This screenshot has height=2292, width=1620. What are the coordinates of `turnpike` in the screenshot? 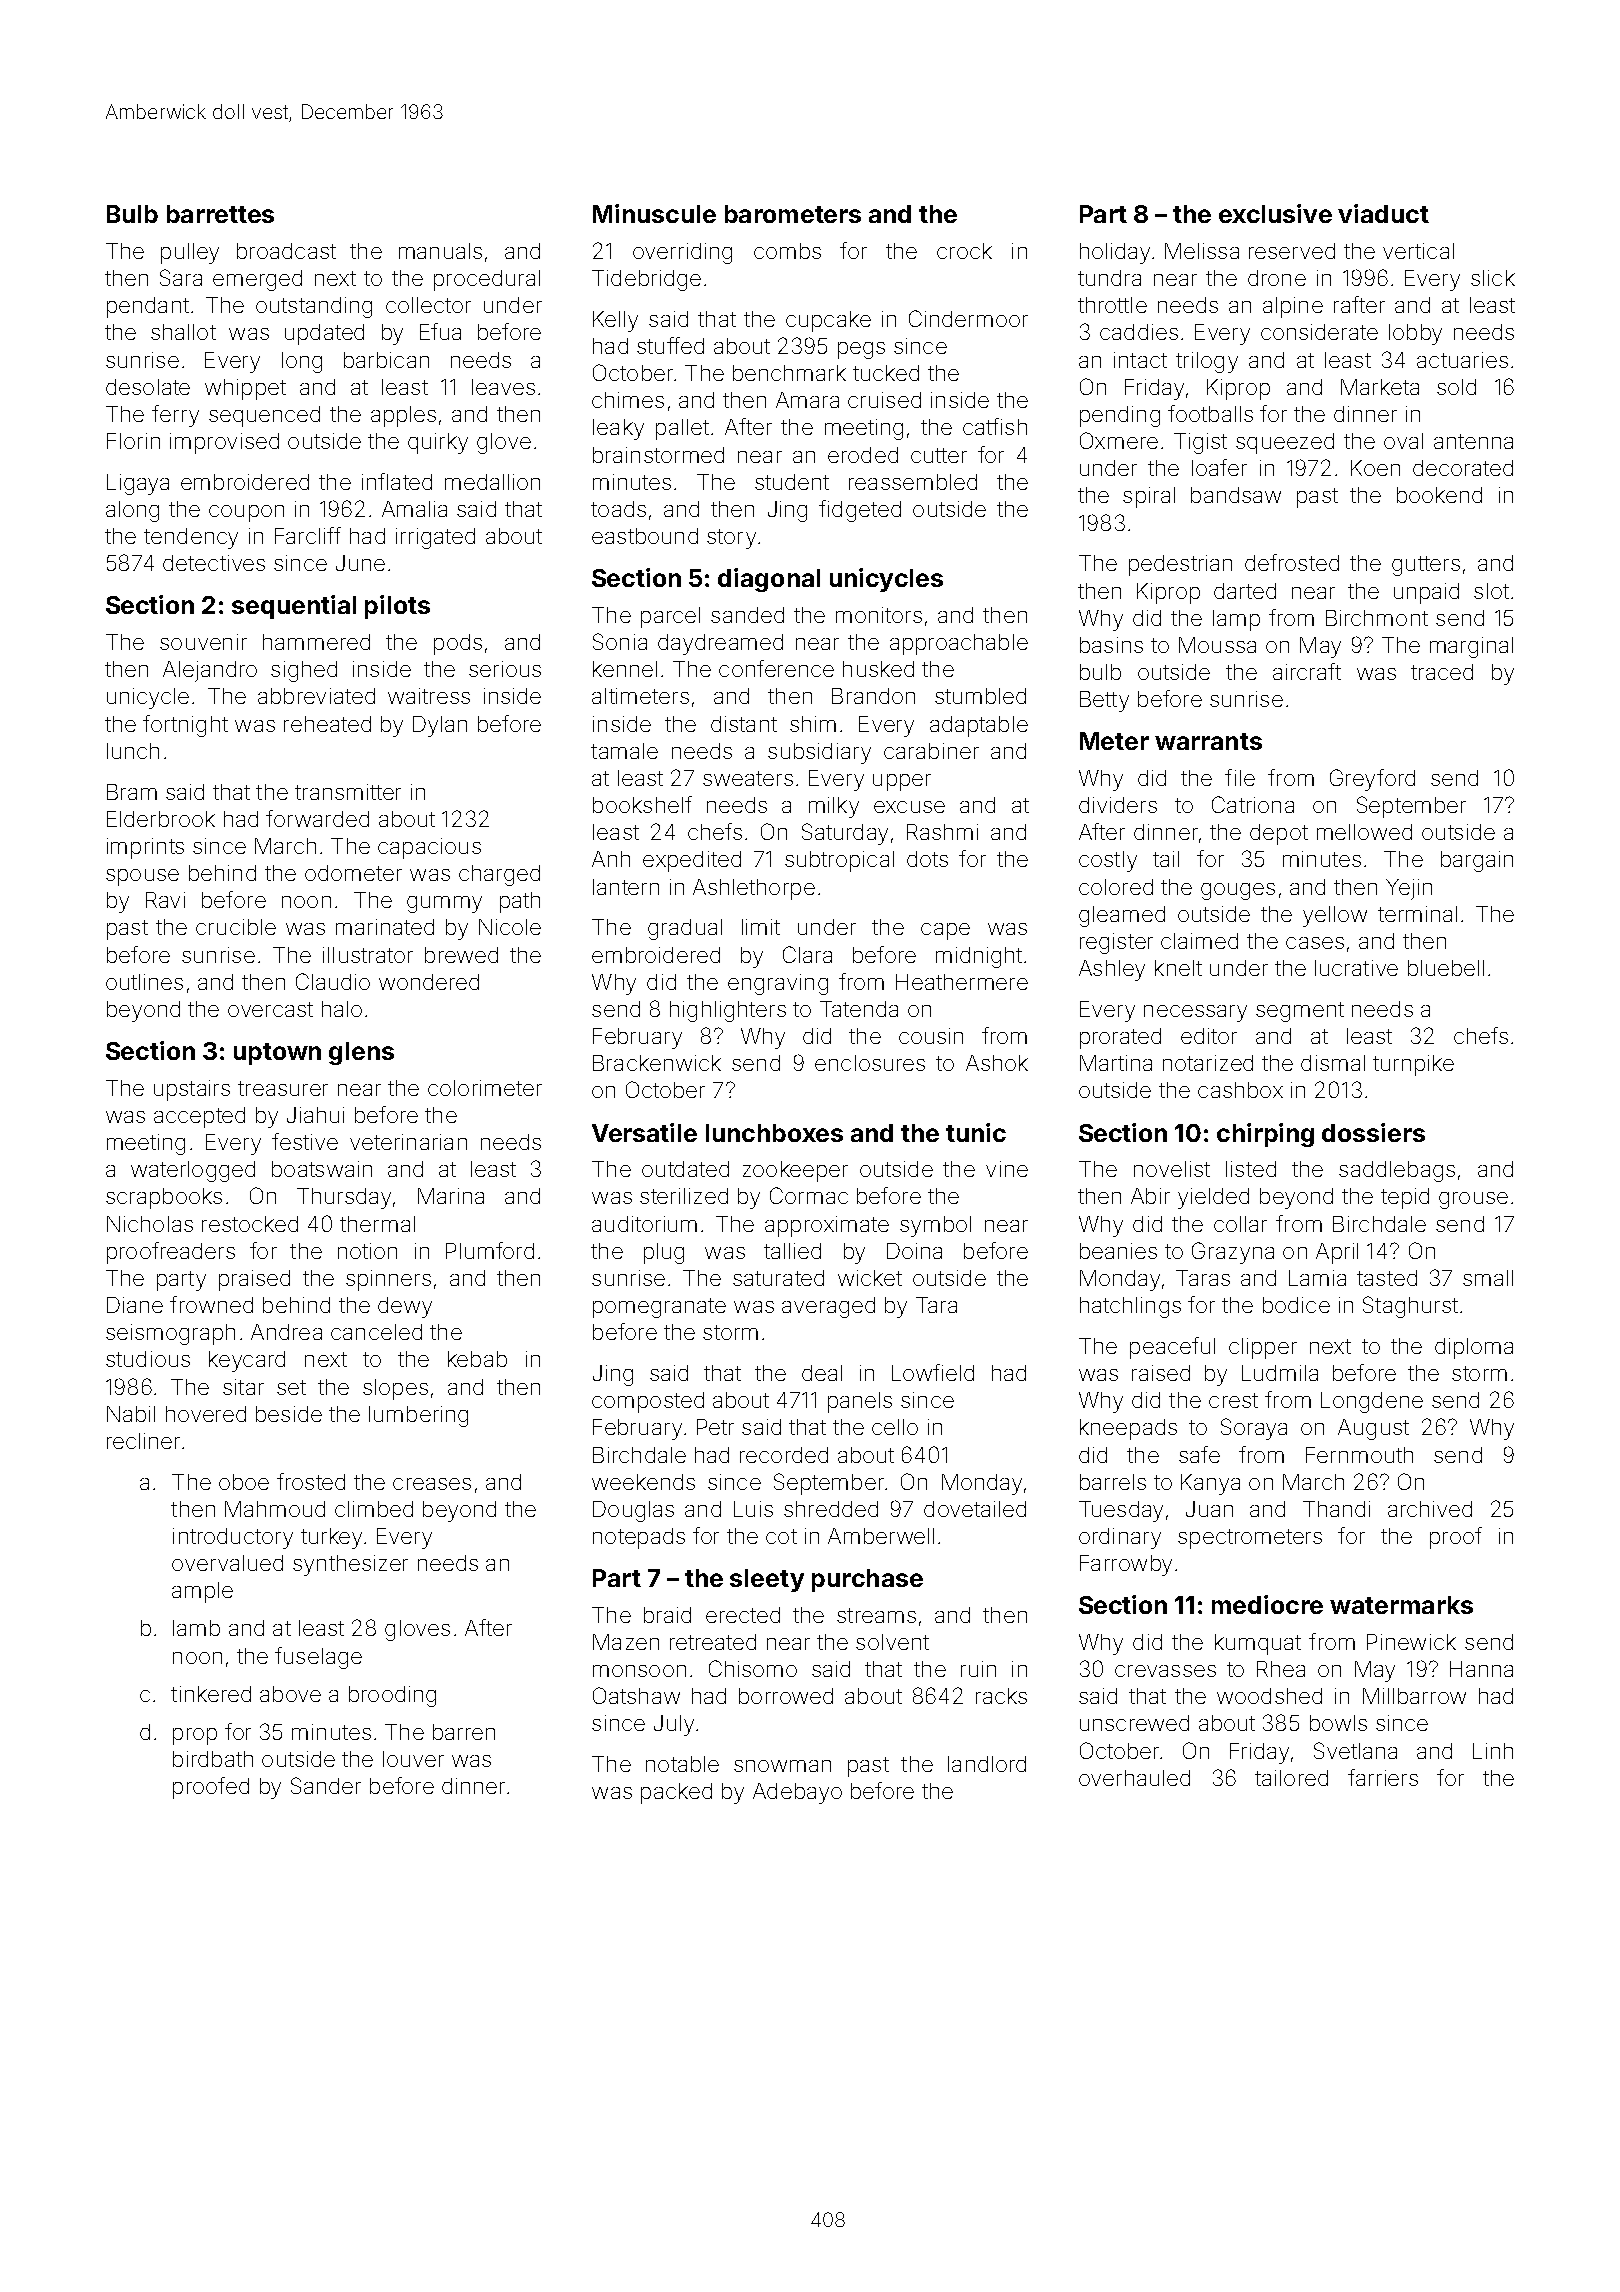 It's located at (1413, 1065).
